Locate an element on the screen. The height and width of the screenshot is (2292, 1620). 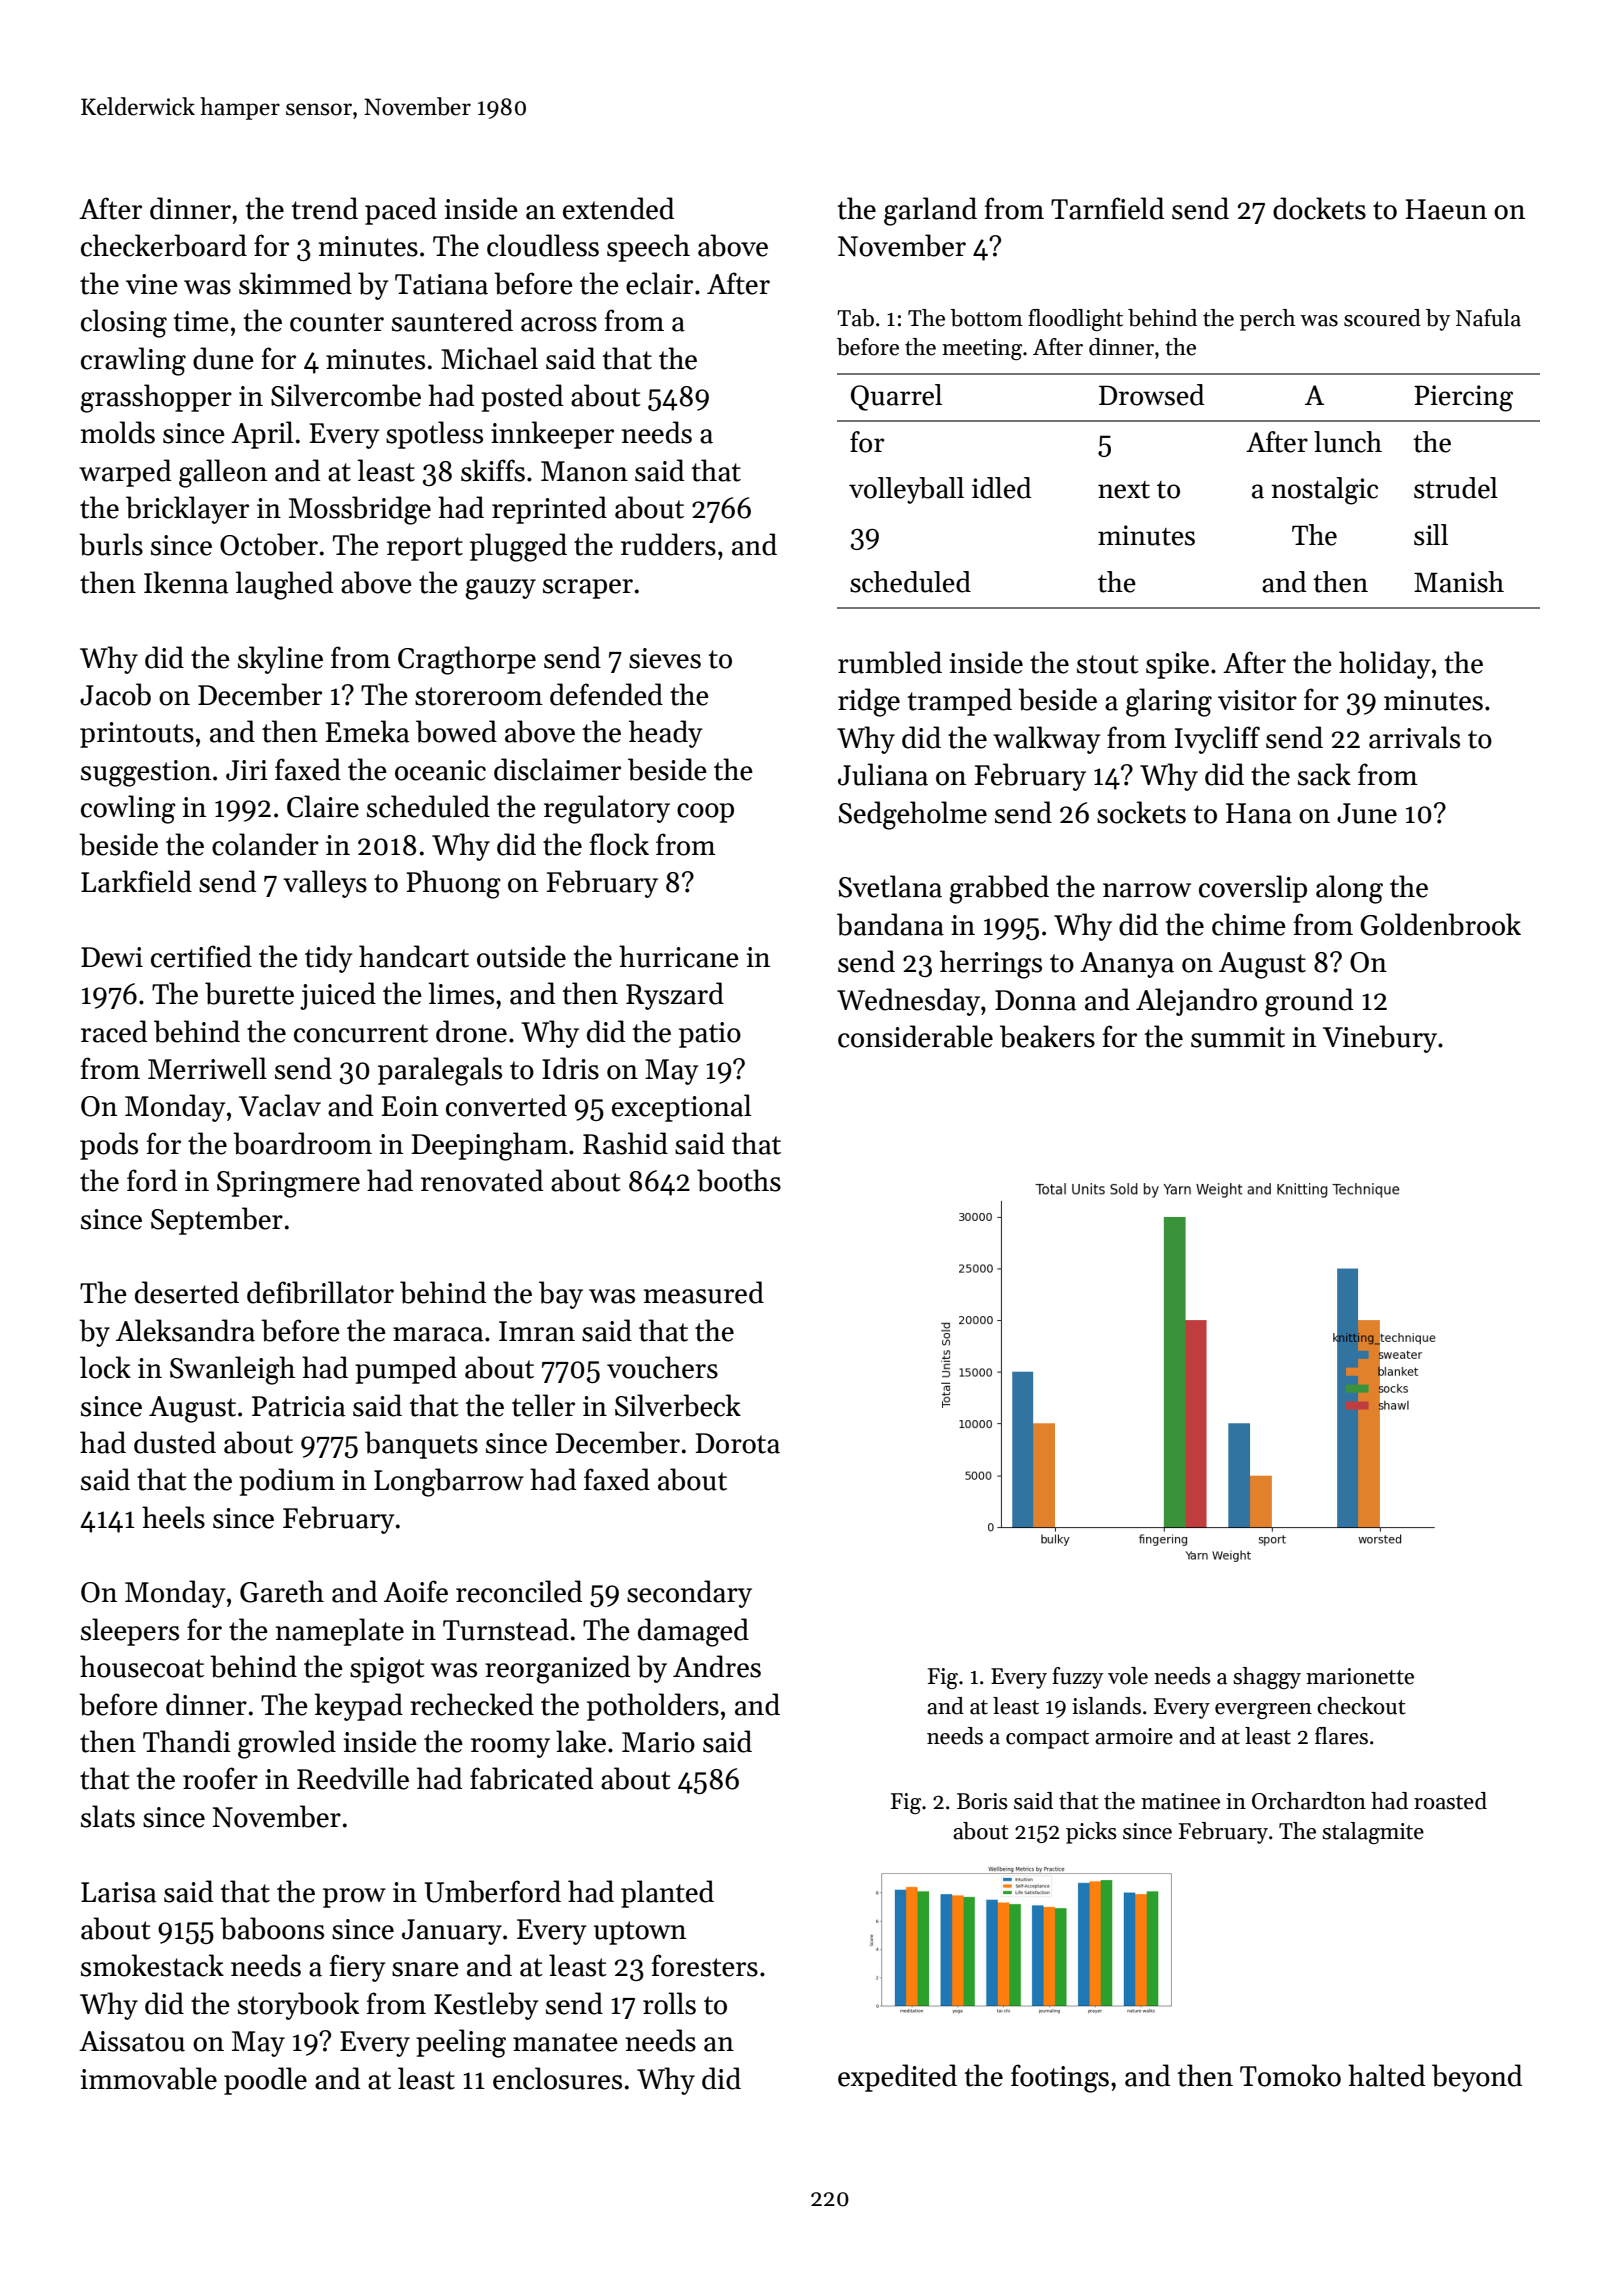
expedited is located at coordinates (897, 2078).
